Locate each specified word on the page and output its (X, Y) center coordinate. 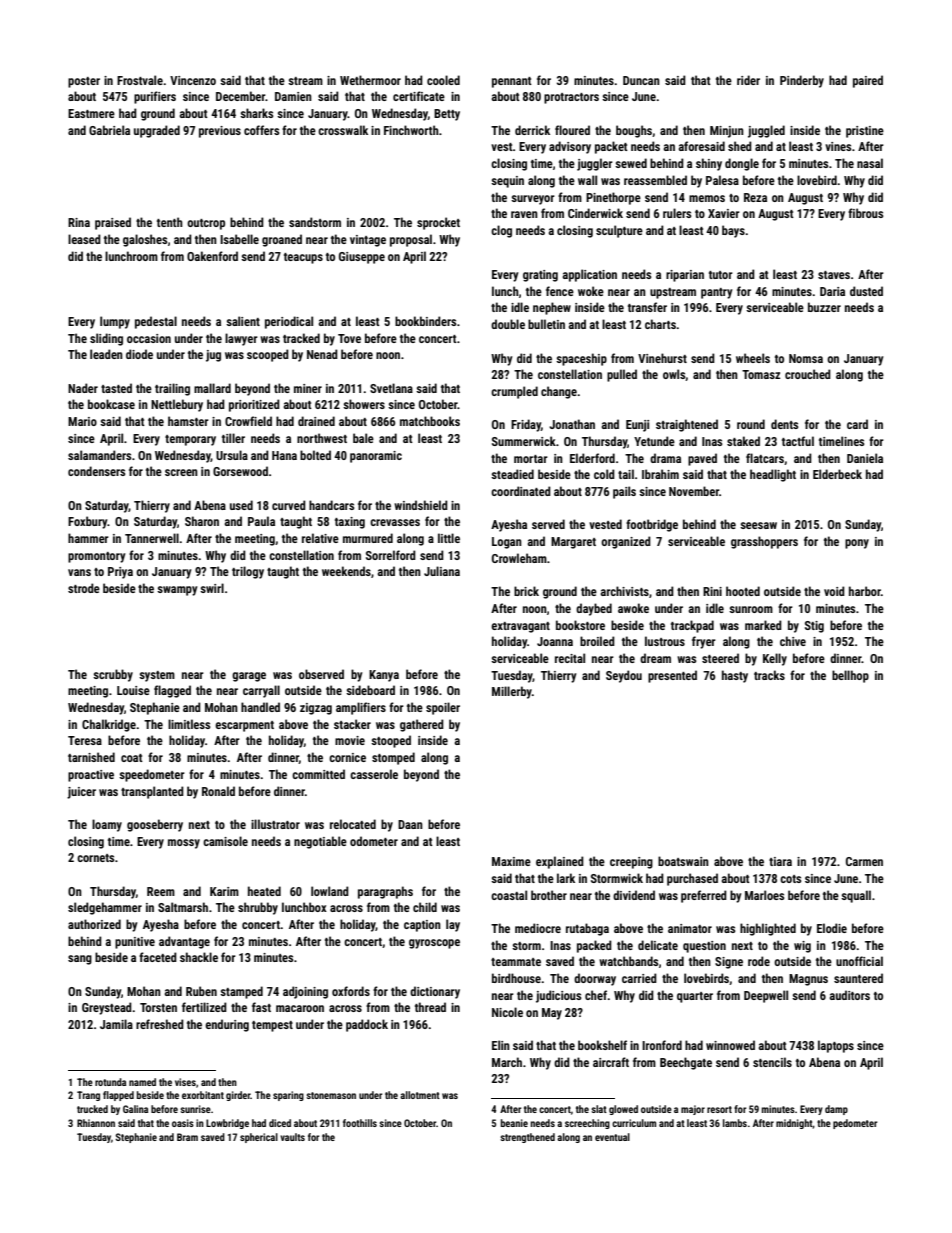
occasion (149, 338)
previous (220, 132)
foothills (360, 1123)
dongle (742, 164)
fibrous (865, 213)
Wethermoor (370, 80)
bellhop (850, 676)
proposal (411, 240)
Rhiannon (96, 1123)
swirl (212, 588)
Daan (410, 824)
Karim (224, 891)
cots (790, 879)
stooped (391, 741)
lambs (735, 1123)
